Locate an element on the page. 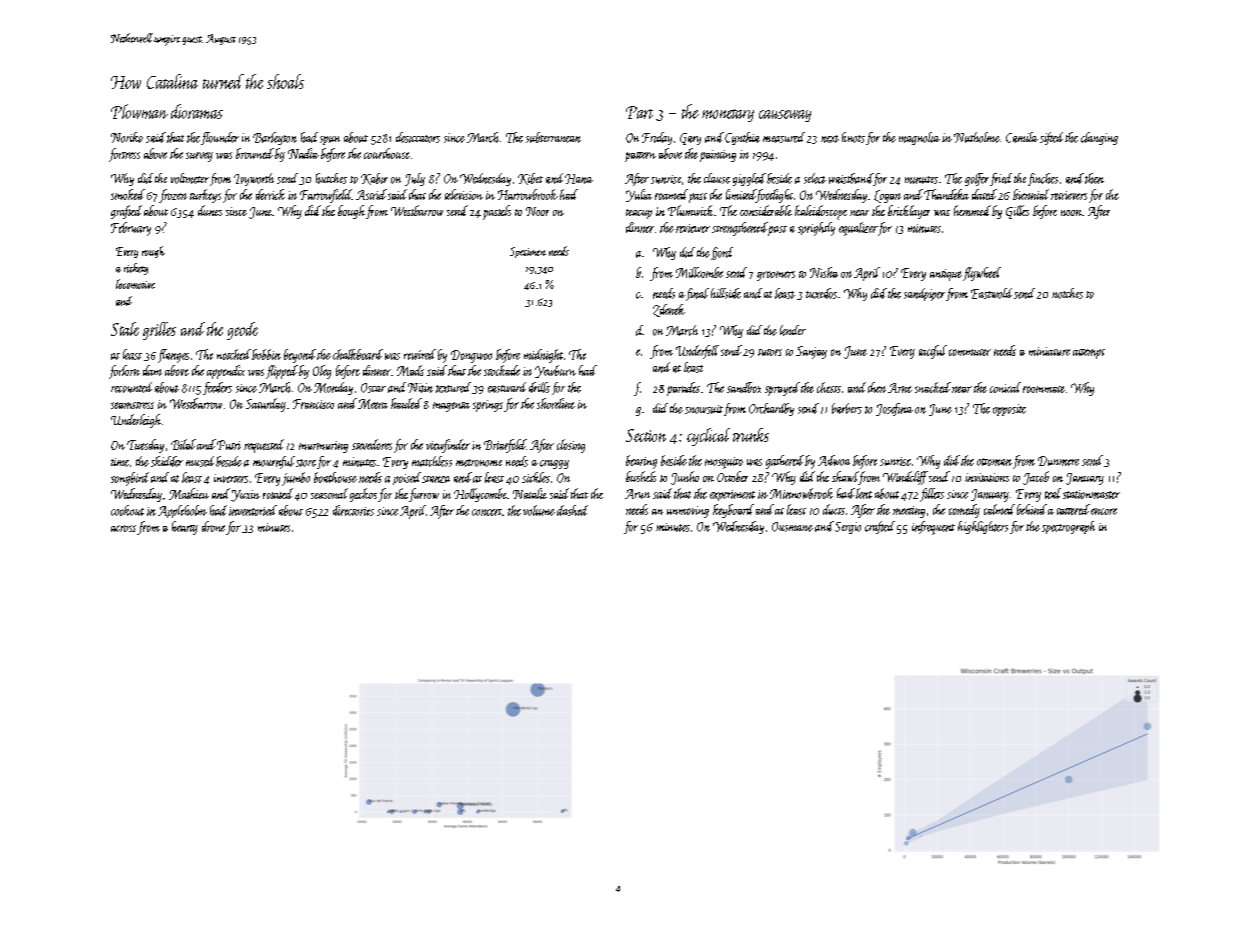  Hana is located at coordinates (579, 179).
